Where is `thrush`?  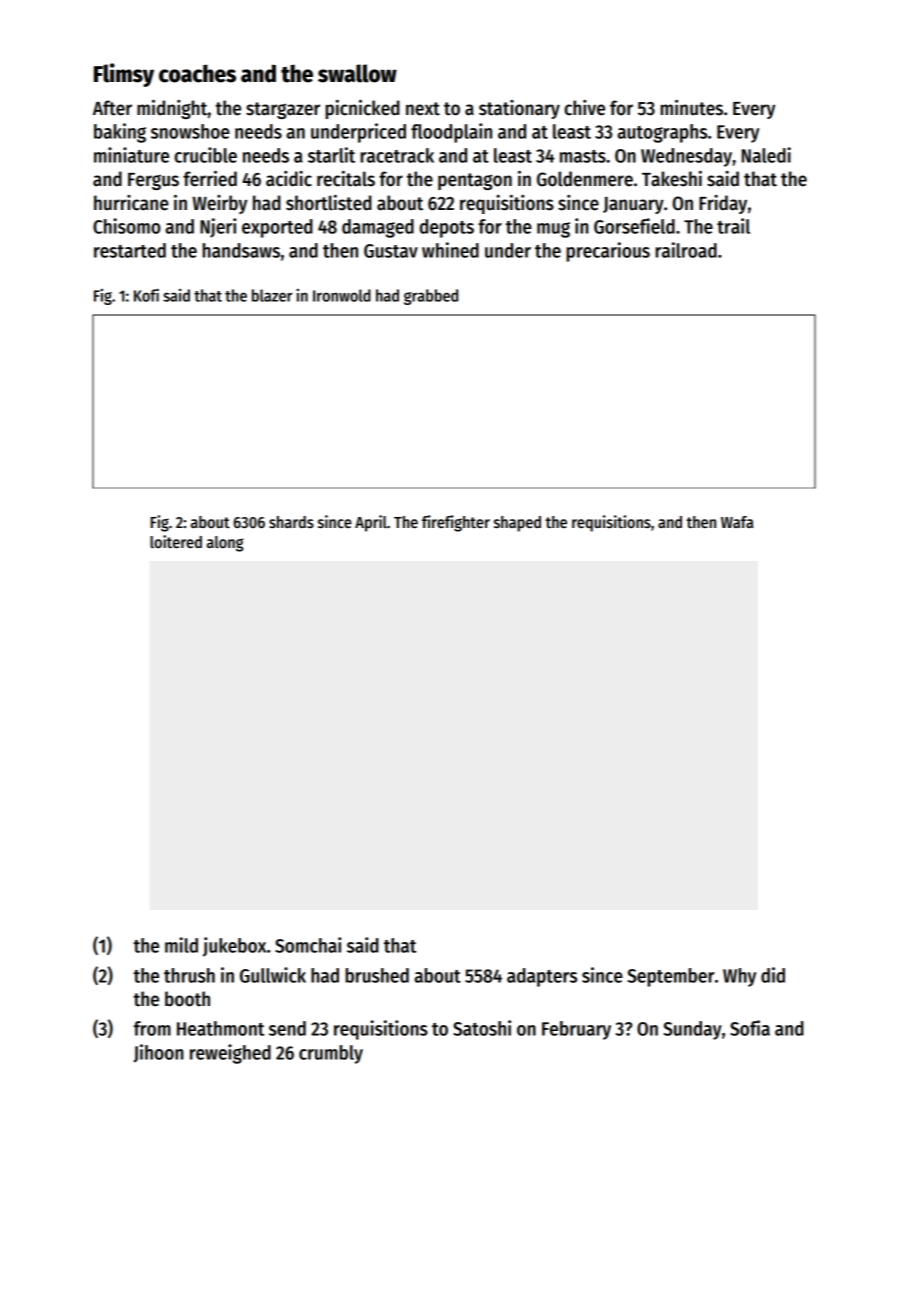 thrush is located at coordinates (189, 975).
